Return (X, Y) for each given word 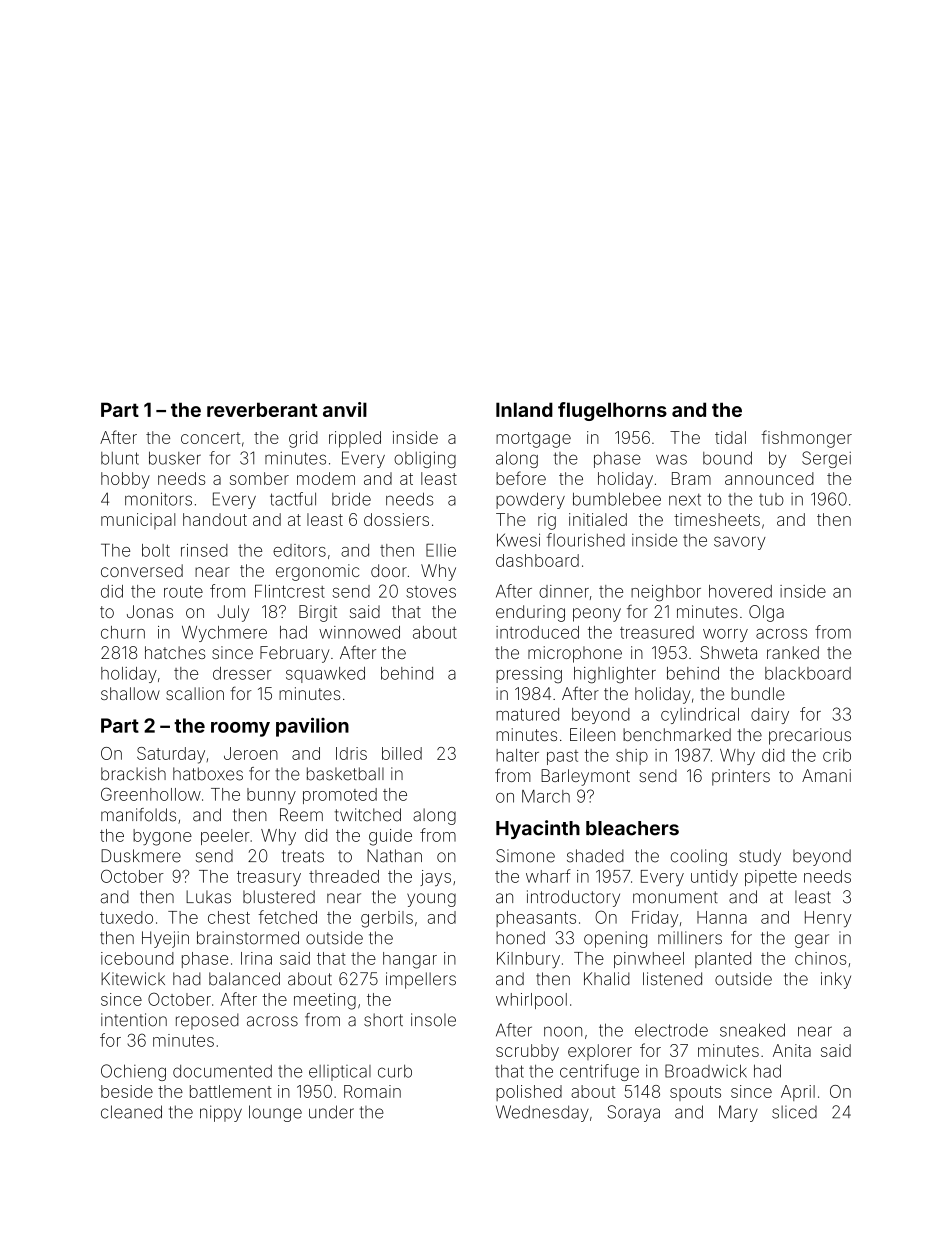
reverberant (262, 409)
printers (741, 777)
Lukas (208, 897)
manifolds (138, 815)
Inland (524, 409)
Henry (828, 919)
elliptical (340, 1073)
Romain (372, 1091)
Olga (766, 613)
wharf (548, 876)
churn (123, 632)
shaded (595, 856)
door (389, 570)
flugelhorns (612, 411)
